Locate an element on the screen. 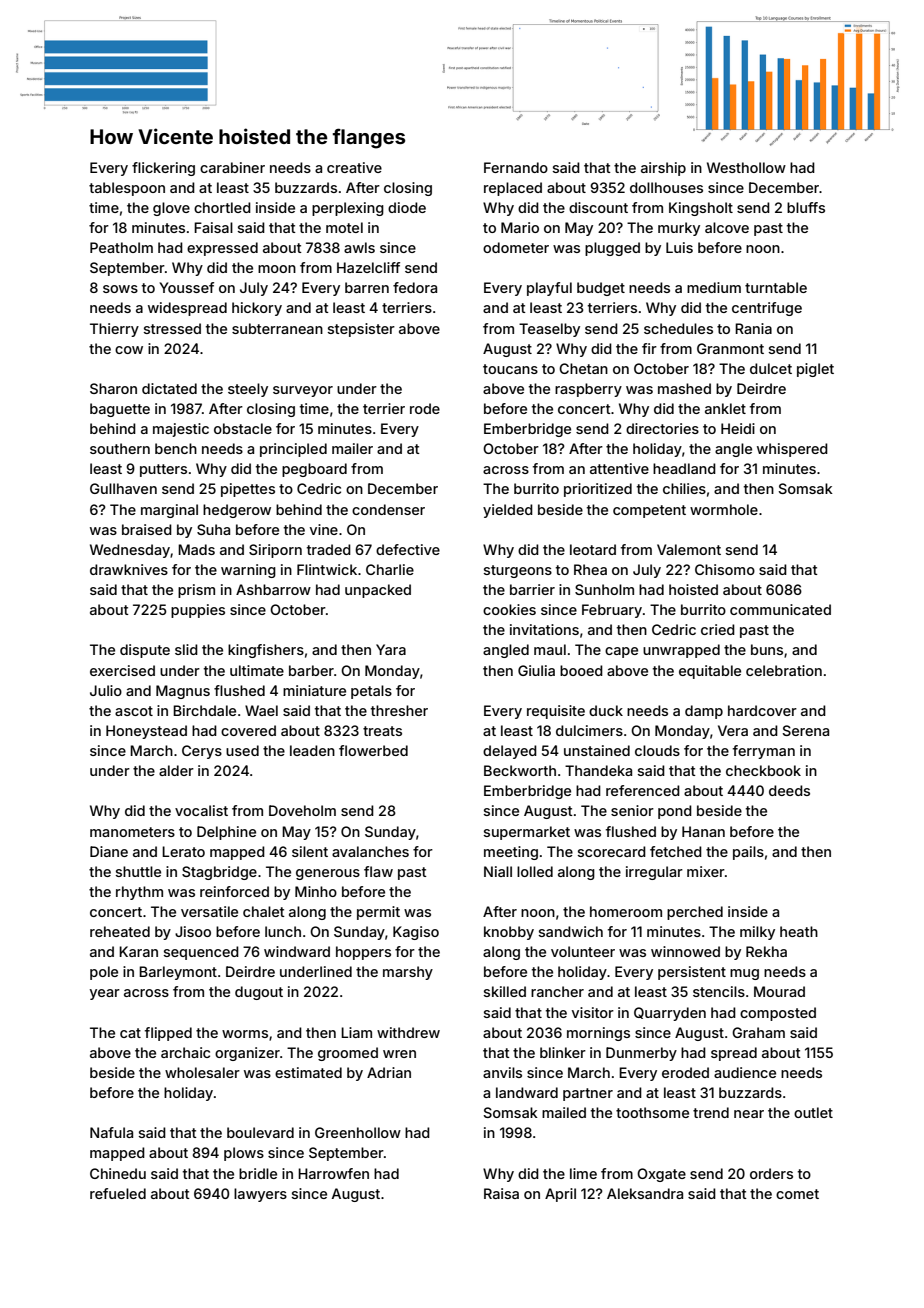 This screenshot has height=1308, width=924. creative is located at coordinates (354, 167).
